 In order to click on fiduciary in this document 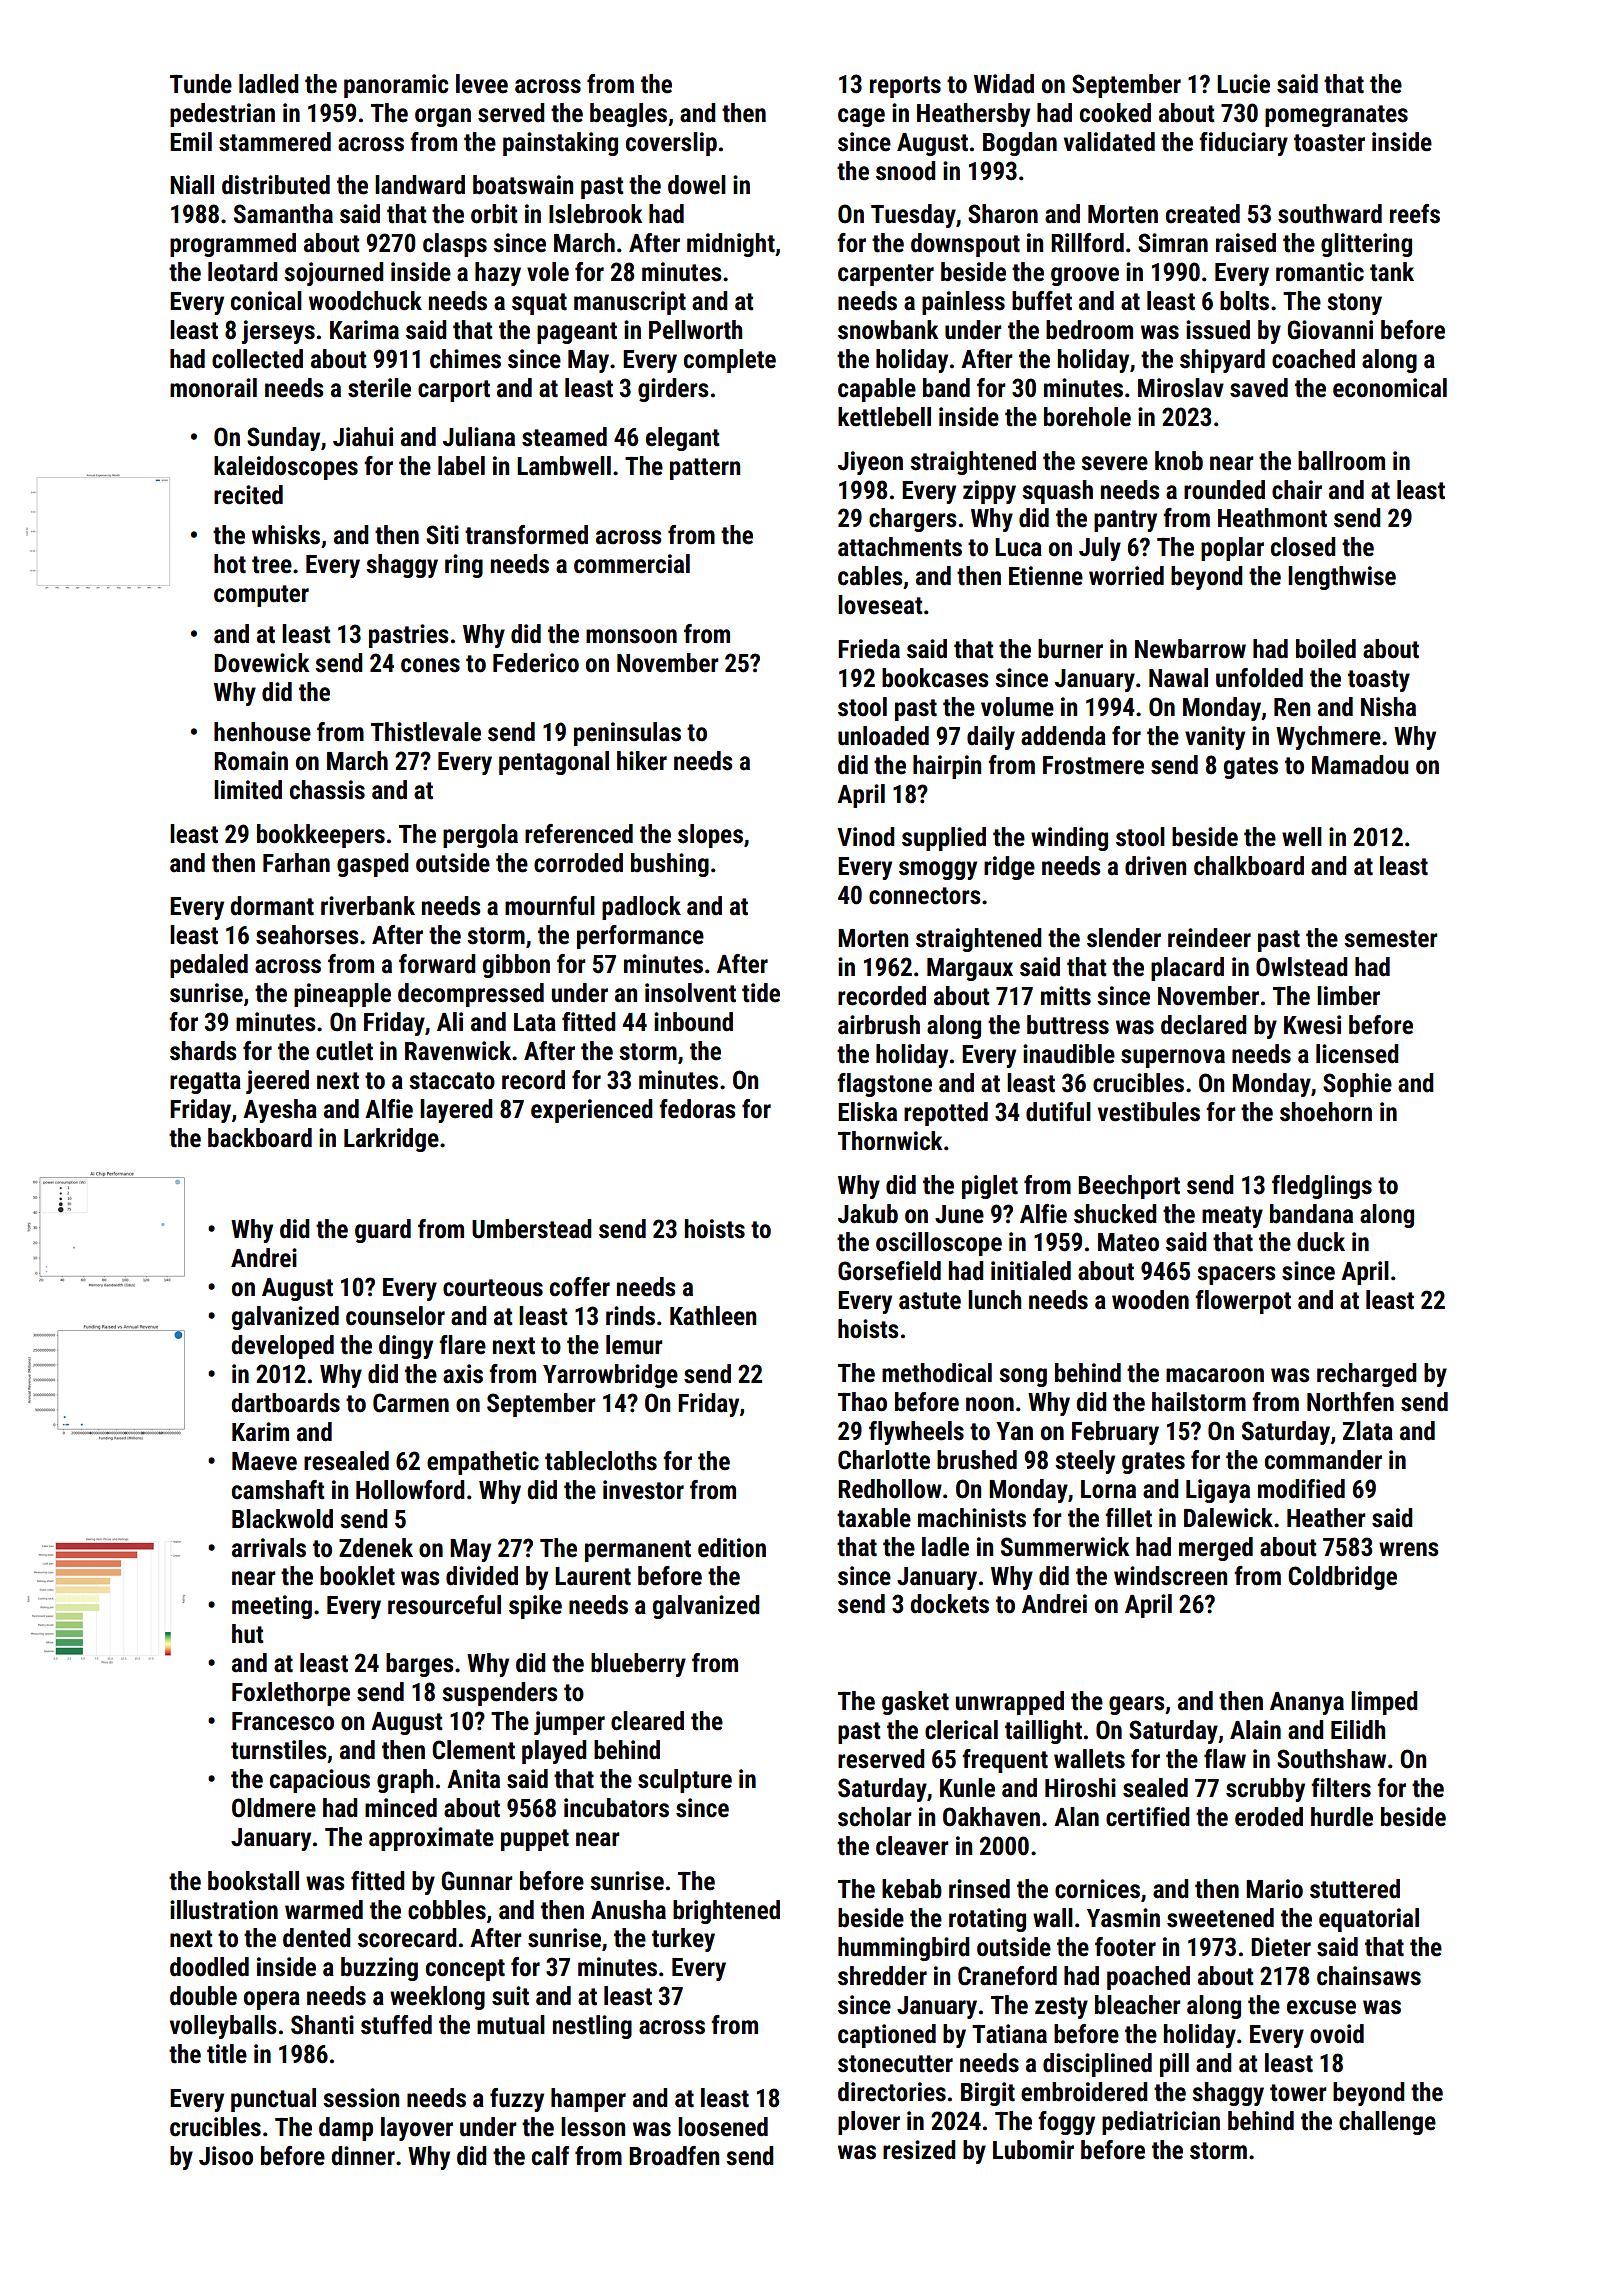, I will do `click(1243, 144)`.
